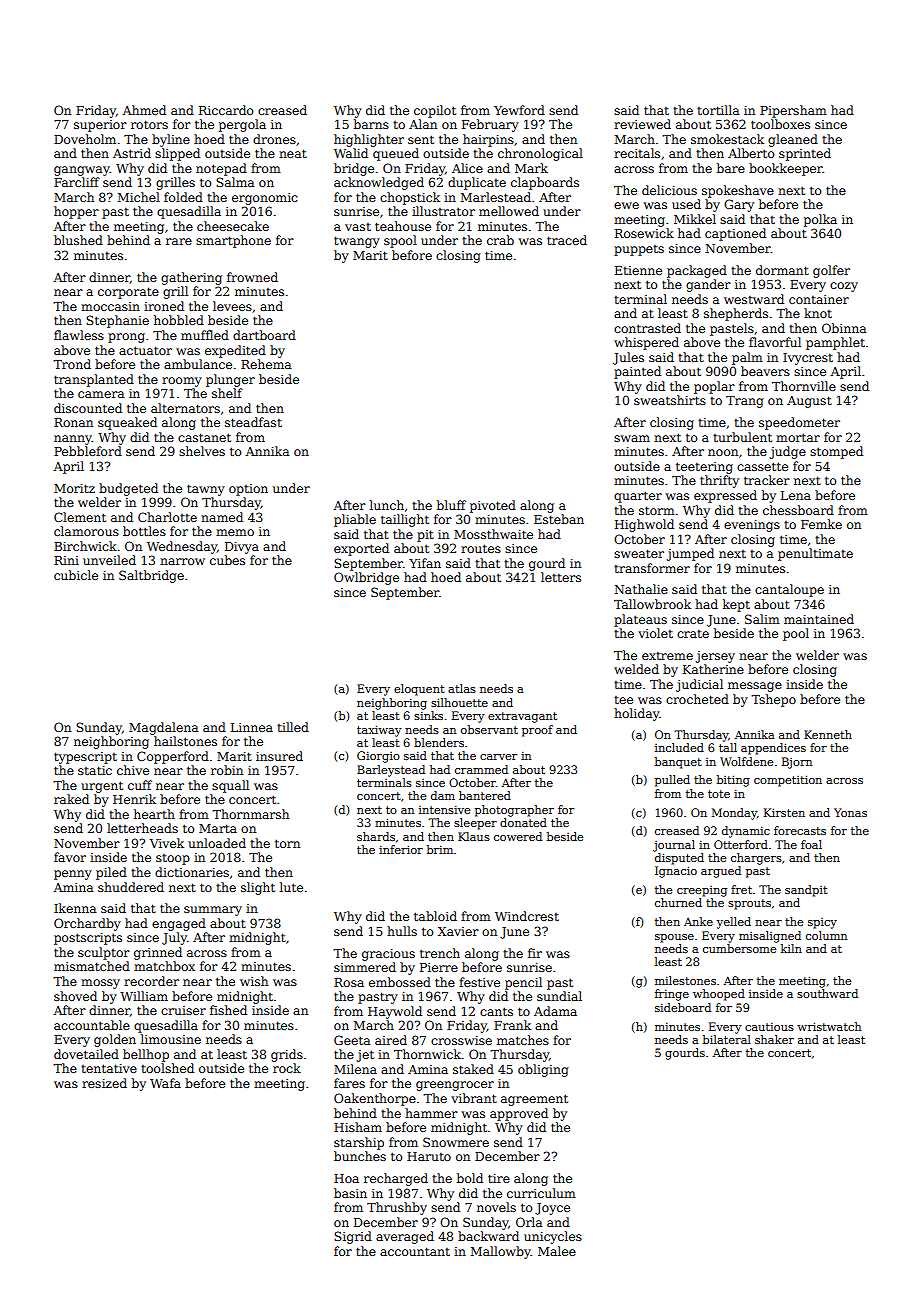  What do you see at coordinates (72, 364) in the screenshot?
I see `Trond` at bounding box center [72, 364].
